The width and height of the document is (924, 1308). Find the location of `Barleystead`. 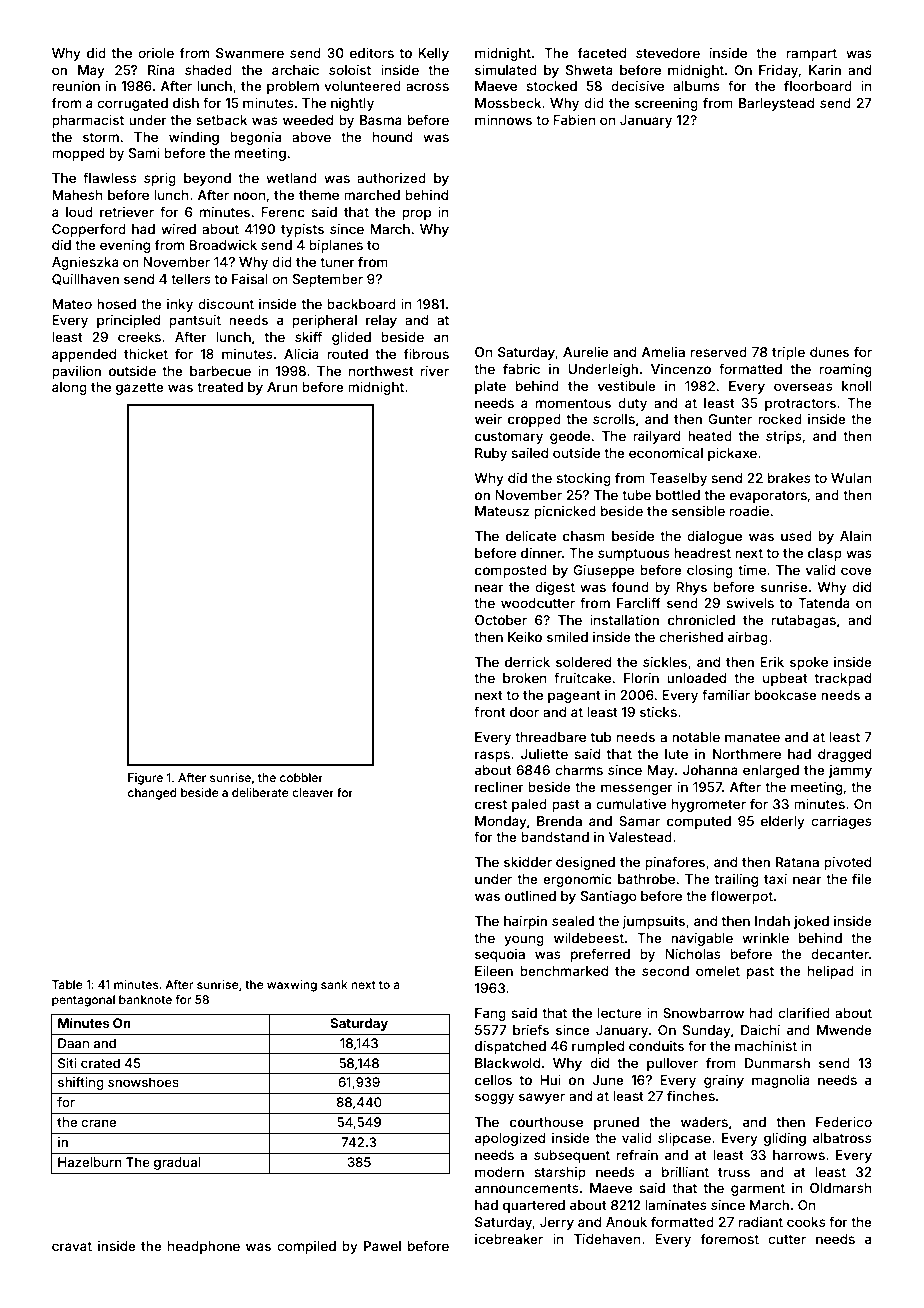

Barleystead is located at coordinates (776, 104).
